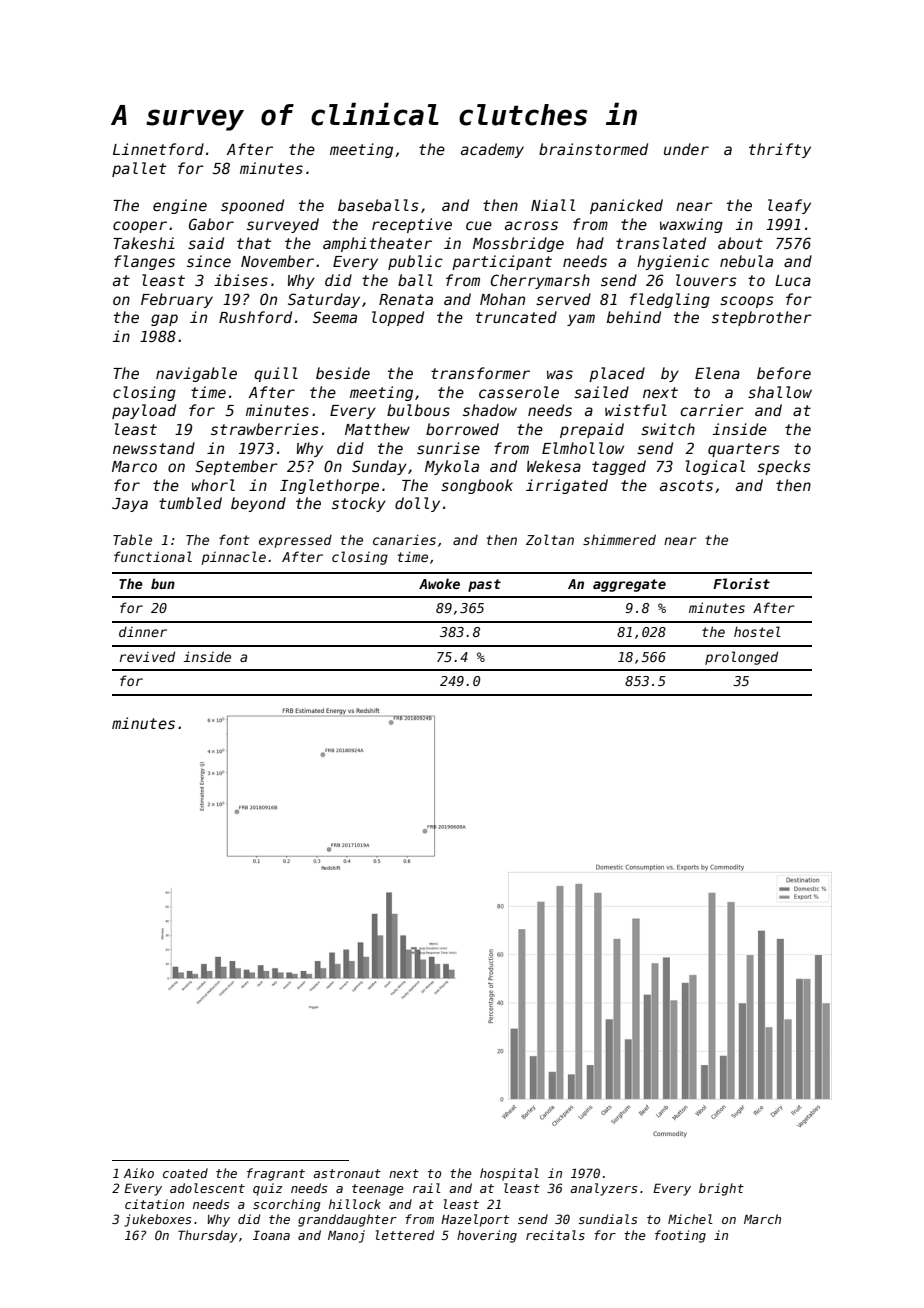 This document has width=924, height=1308. I want to click on Ioana, so click(271, 1235).
